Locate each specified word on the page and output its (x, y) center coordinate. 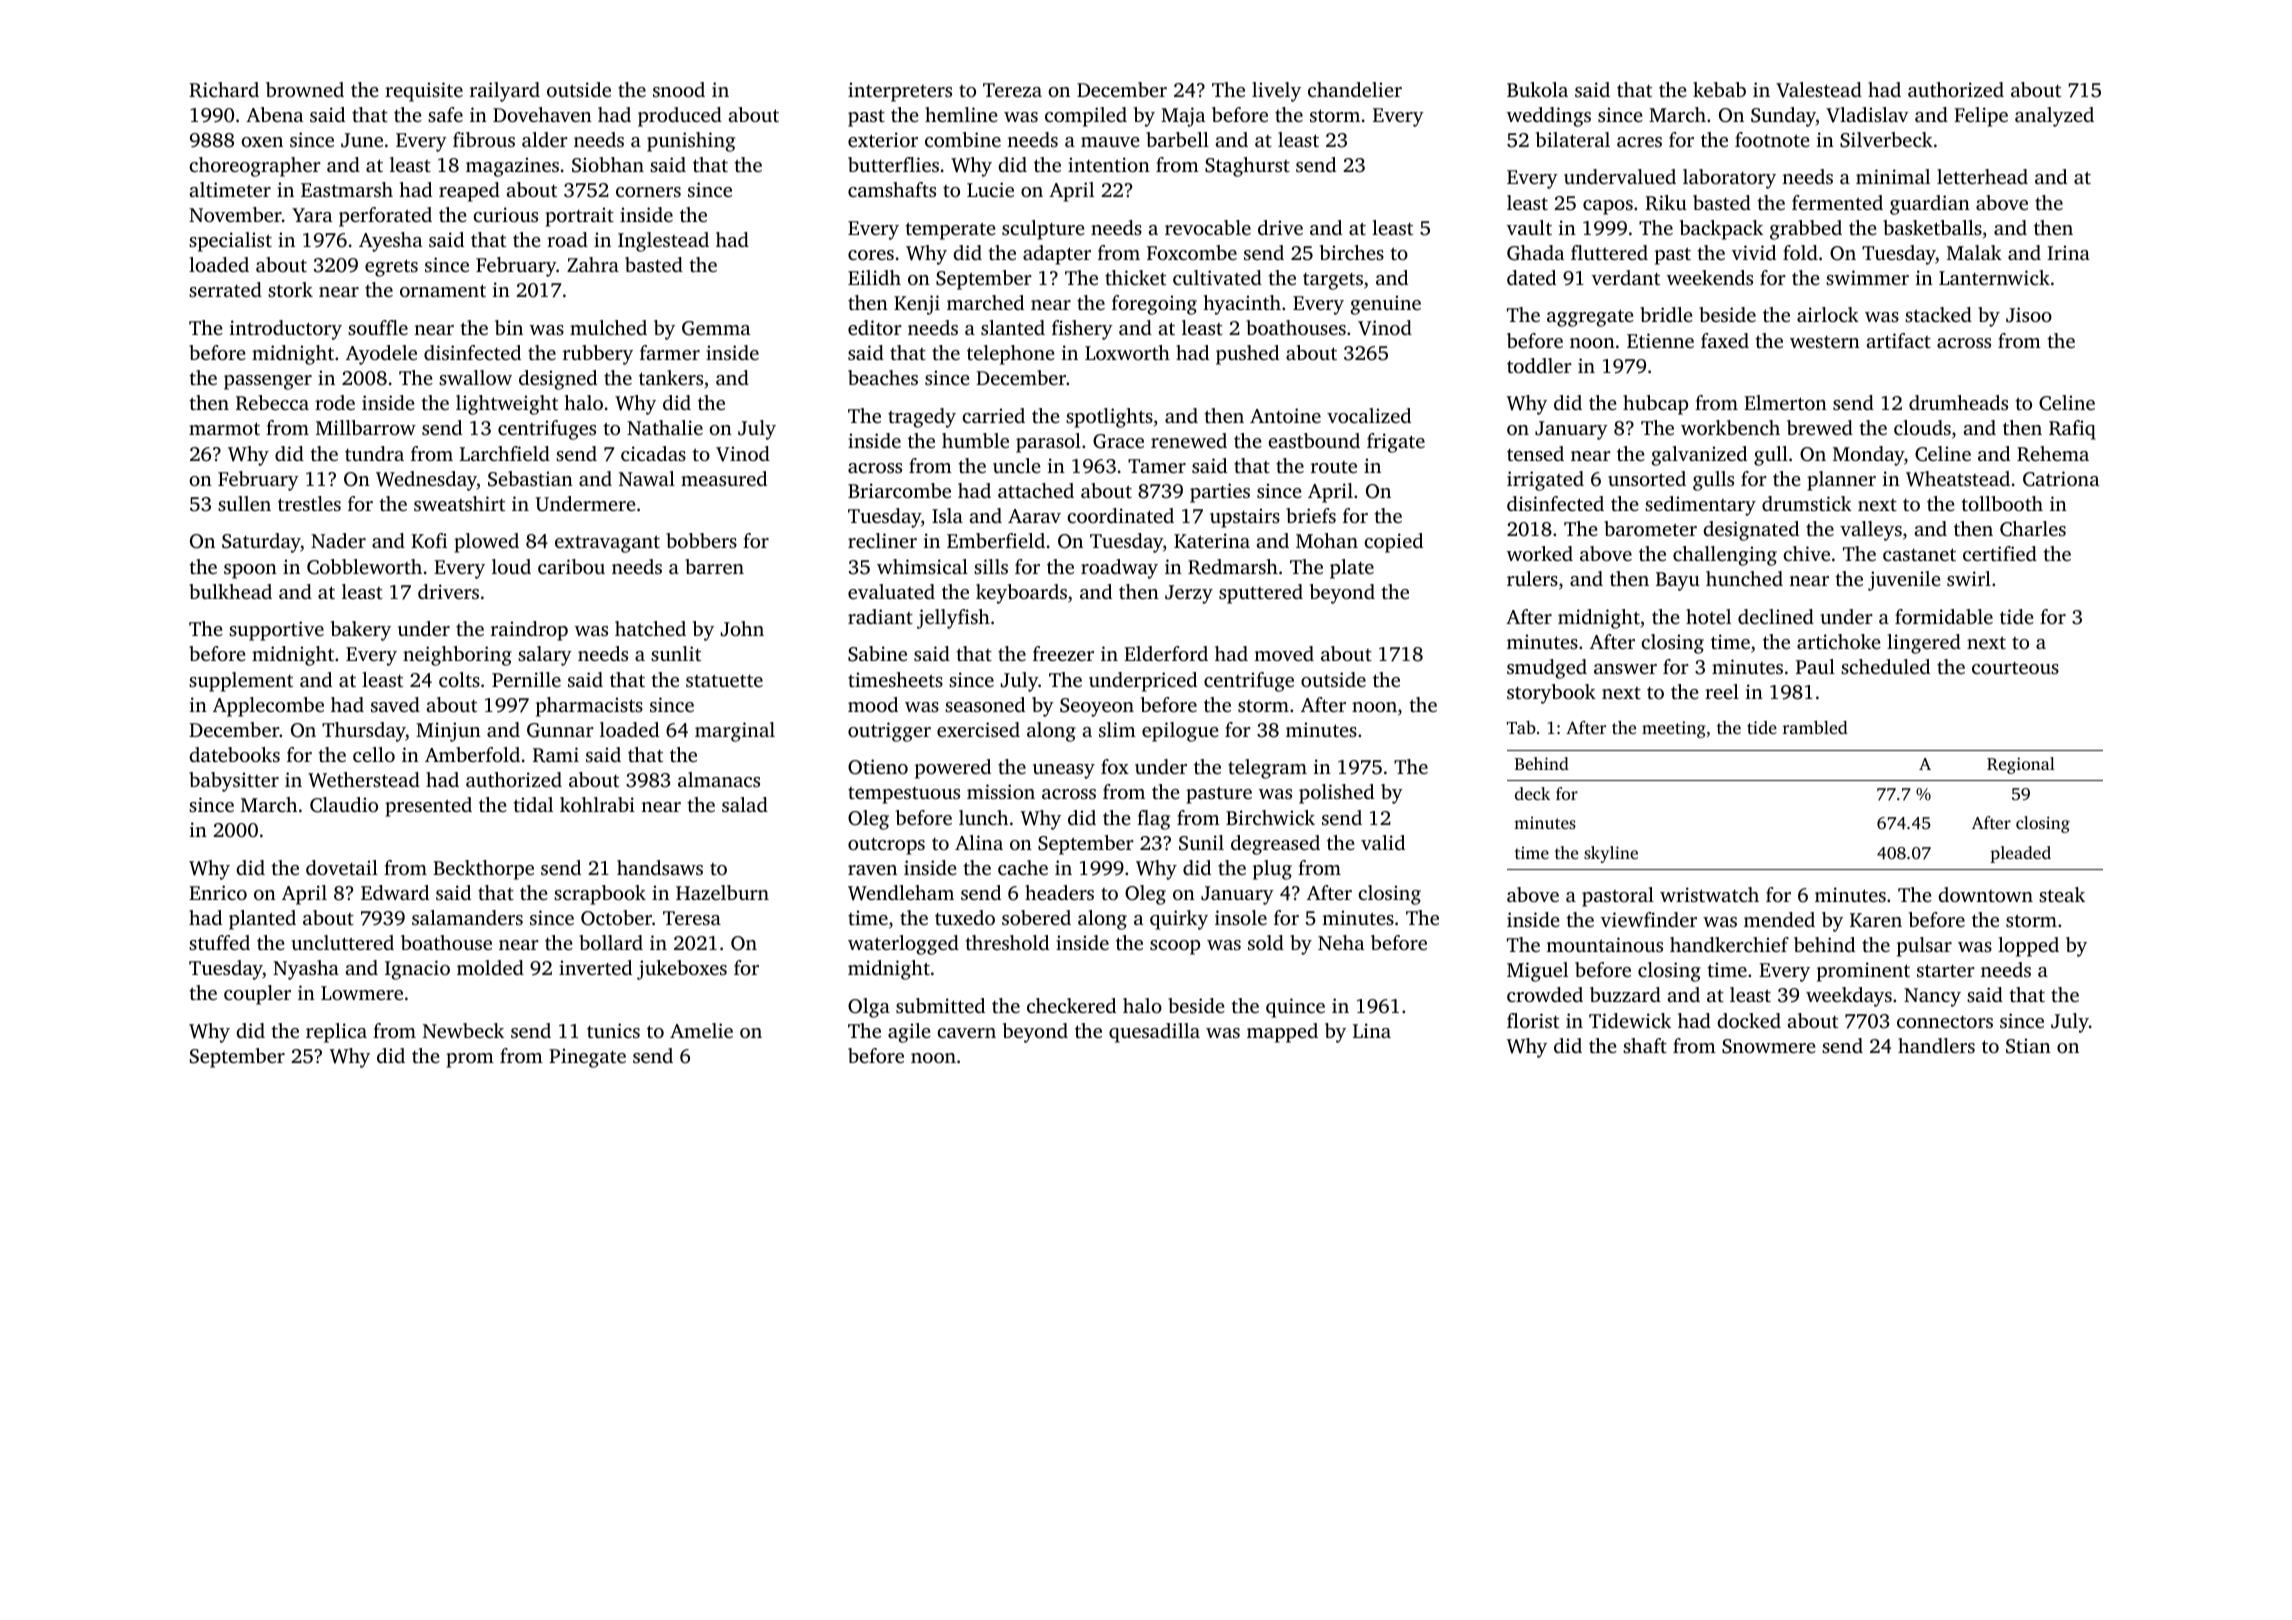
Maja (1183, 117)
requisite (424, 92)
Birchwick (1270, 817)
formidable (1944, 616)
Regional (2021, 765)
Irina (2068, 252)
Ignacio (417, 970)
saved (395, 704)
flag (1153, 820)
